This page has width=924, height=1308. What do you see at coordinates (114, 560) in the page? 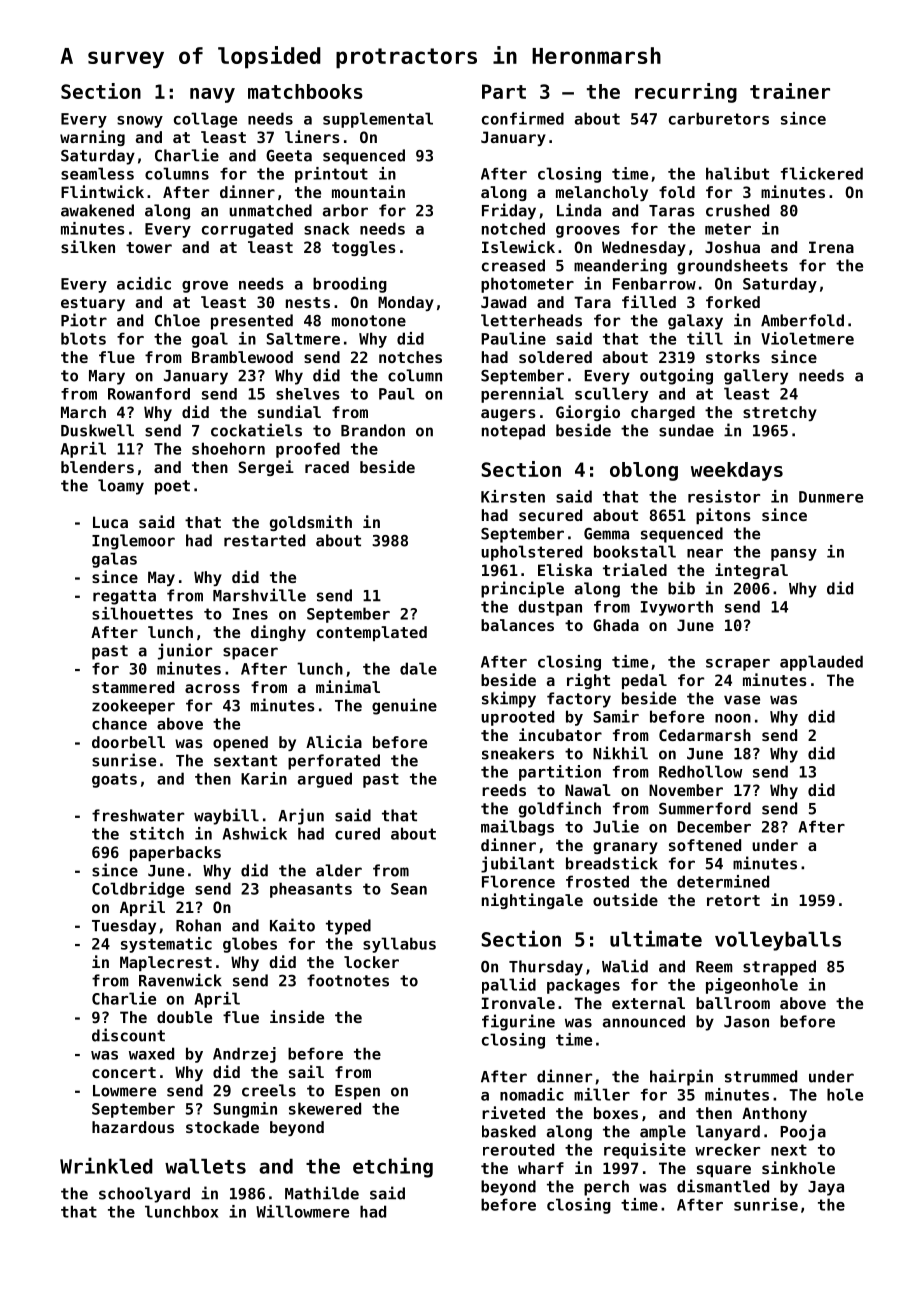
I see `galas` at bounding box center [114, 560].
